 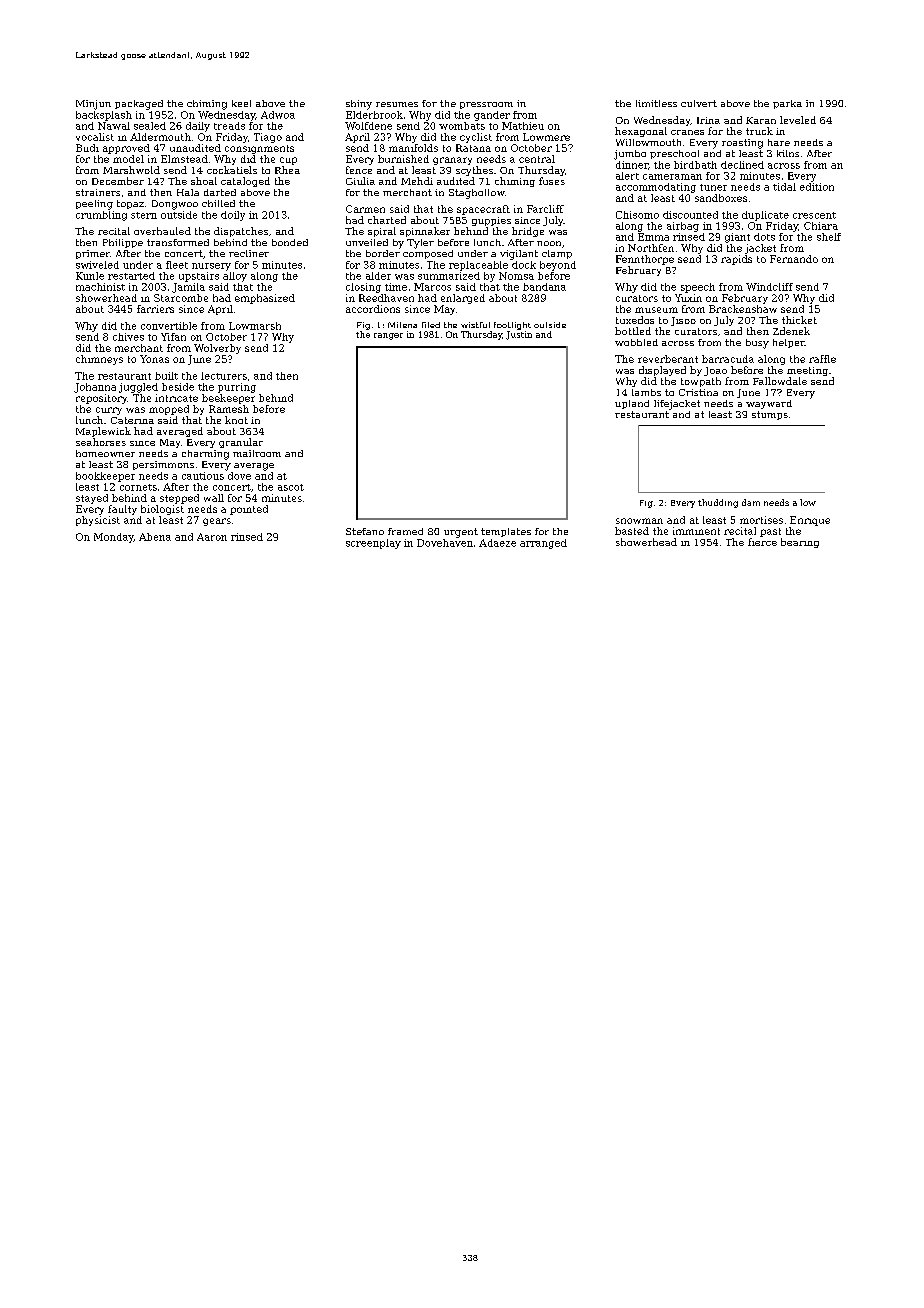 I want to click on Justin, so click(x=519, y=335).
